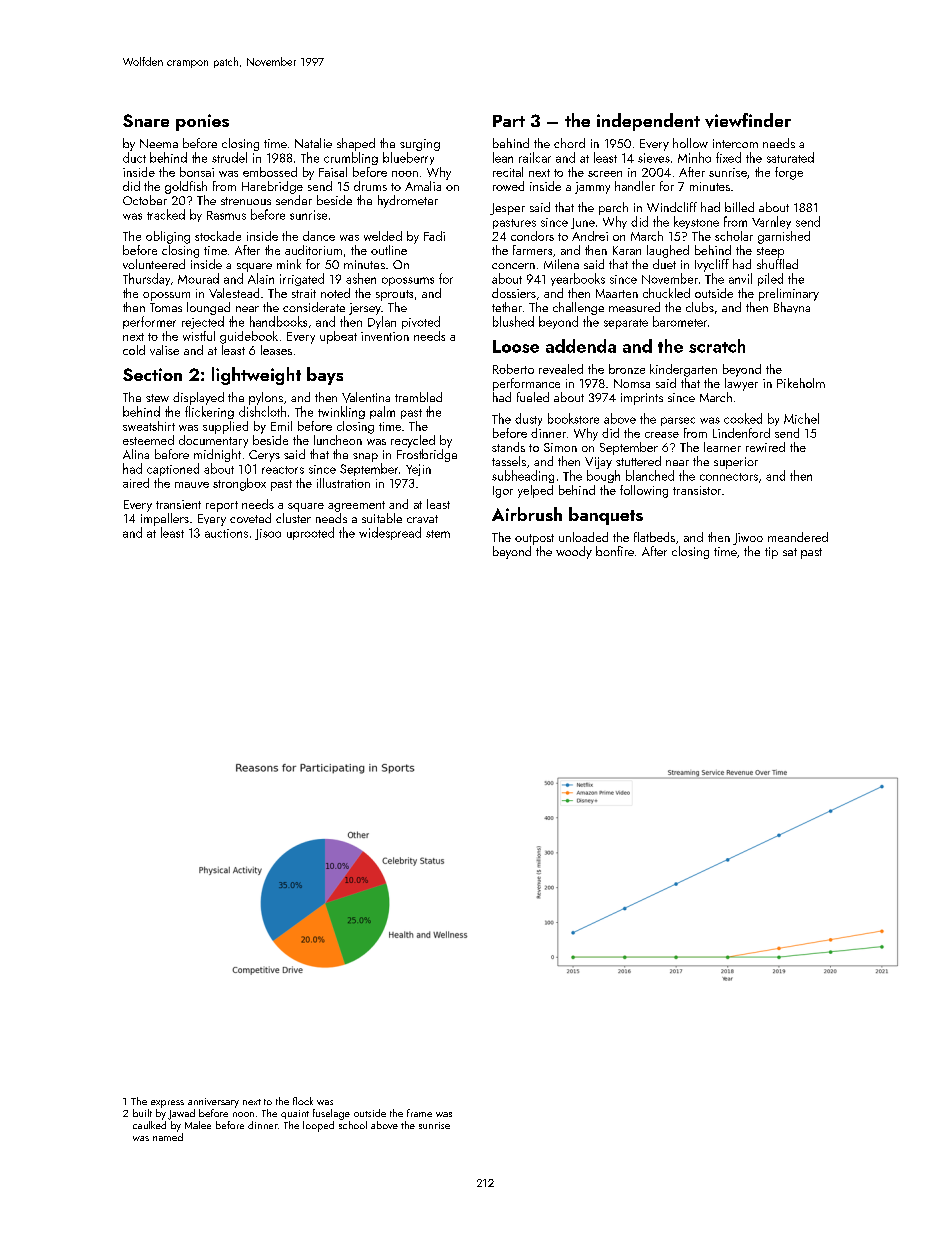 This screenshot has width=952, height=1233. I want to click on viewfinder, so click(748, 120).
